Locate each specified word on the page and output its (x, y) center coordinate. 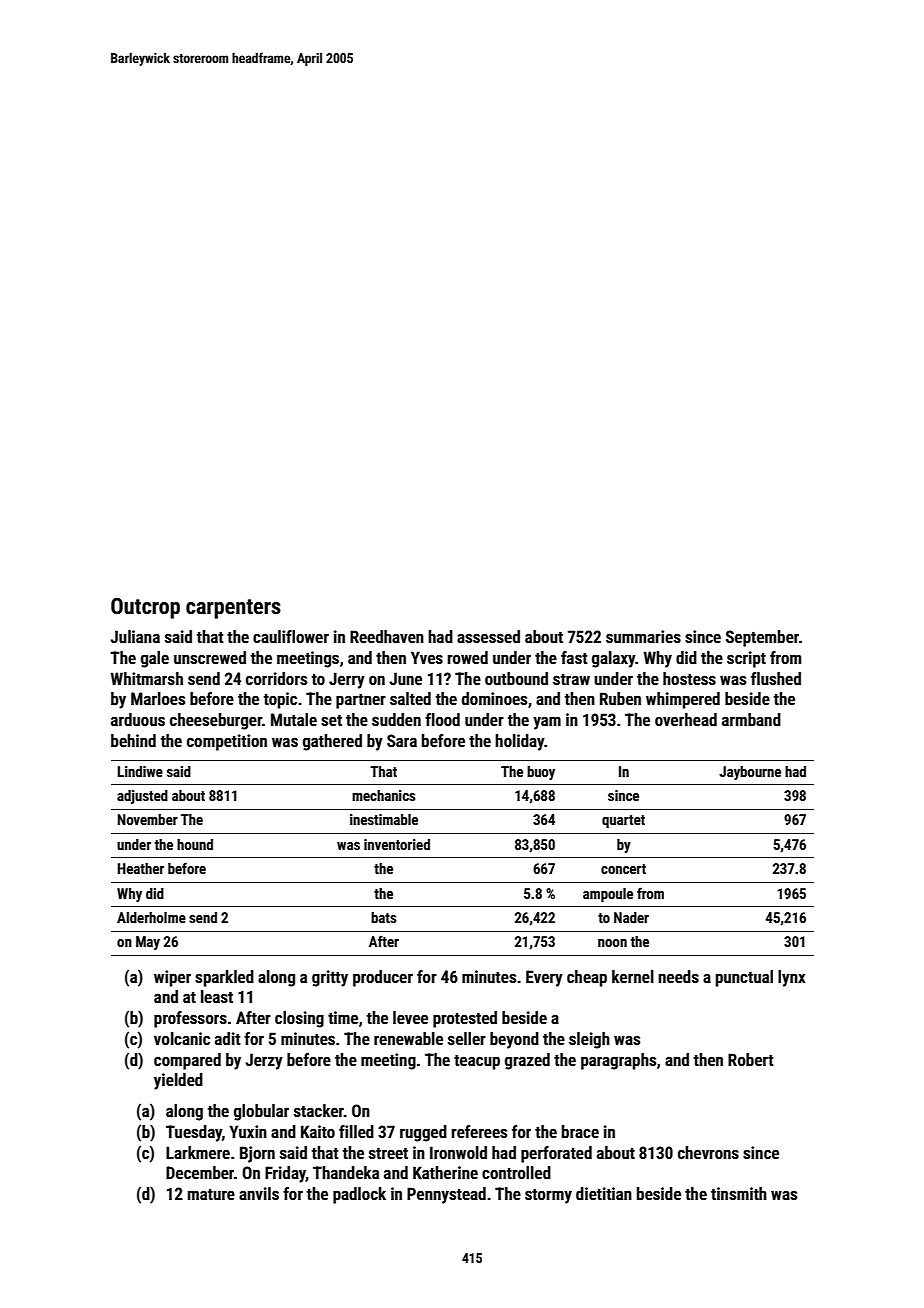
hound (195, 844)
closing (299, 1019)
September (762, 638)
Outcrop (145, 608)
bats (384, 917)
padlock (359, 1195)
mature (211, 1194)
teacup (477, 1062)
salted (410, 698)
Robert (751, 1059)
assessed (488, 636)
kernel (633, 976)
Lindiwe (140, 771)
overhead (686, 719)
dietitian (604, 1193)
